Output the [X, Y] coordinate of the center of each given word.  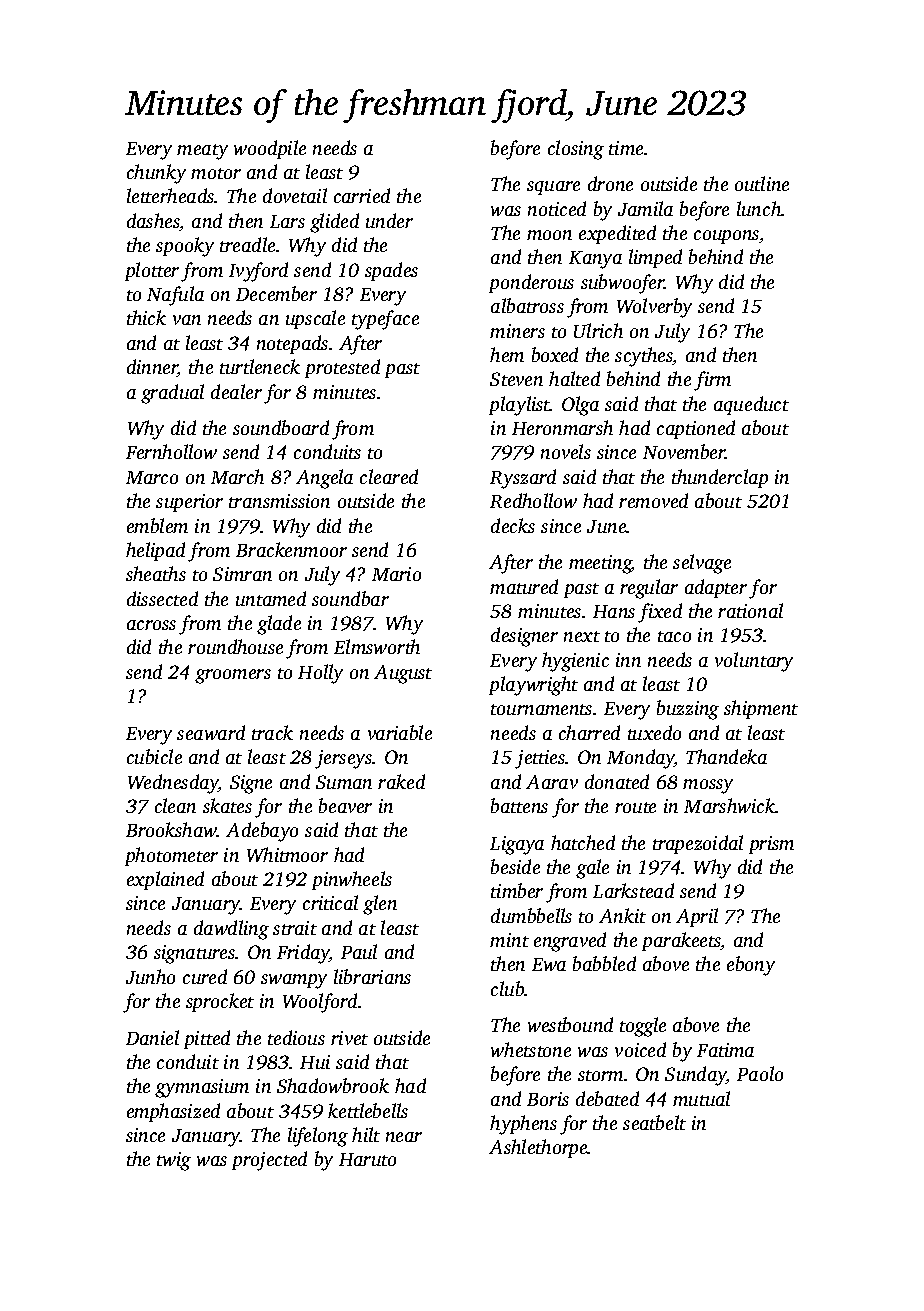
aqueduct [751, 405]
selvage [702, 564]
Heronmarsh [562, 427]
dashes [153, 222]
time [626, 148]
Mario [396, 574]
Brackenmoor [291, 549]
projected [269, 1161]
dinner [152, 368]
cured [205, 976]
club [508, 988]
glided [334, 223]
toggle [643, 1027]
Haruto [367, 1159]
